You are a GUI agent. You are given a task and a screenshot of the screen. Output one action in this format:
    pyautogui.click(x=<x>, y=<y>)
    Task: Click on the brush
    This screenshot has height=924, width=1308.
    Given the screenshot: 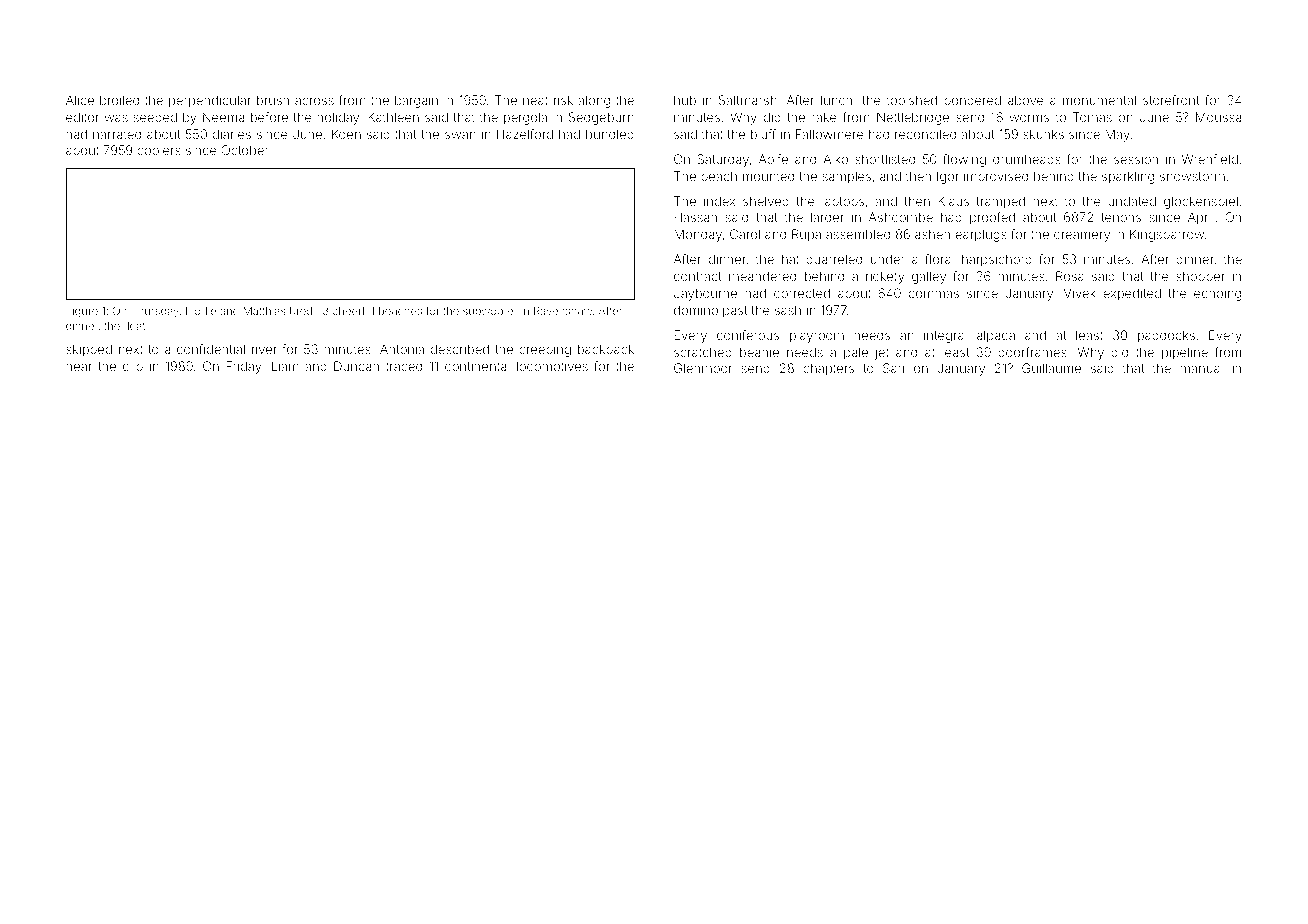 What is the action you would take?
    pyautogui.click(x=273, y=100)
